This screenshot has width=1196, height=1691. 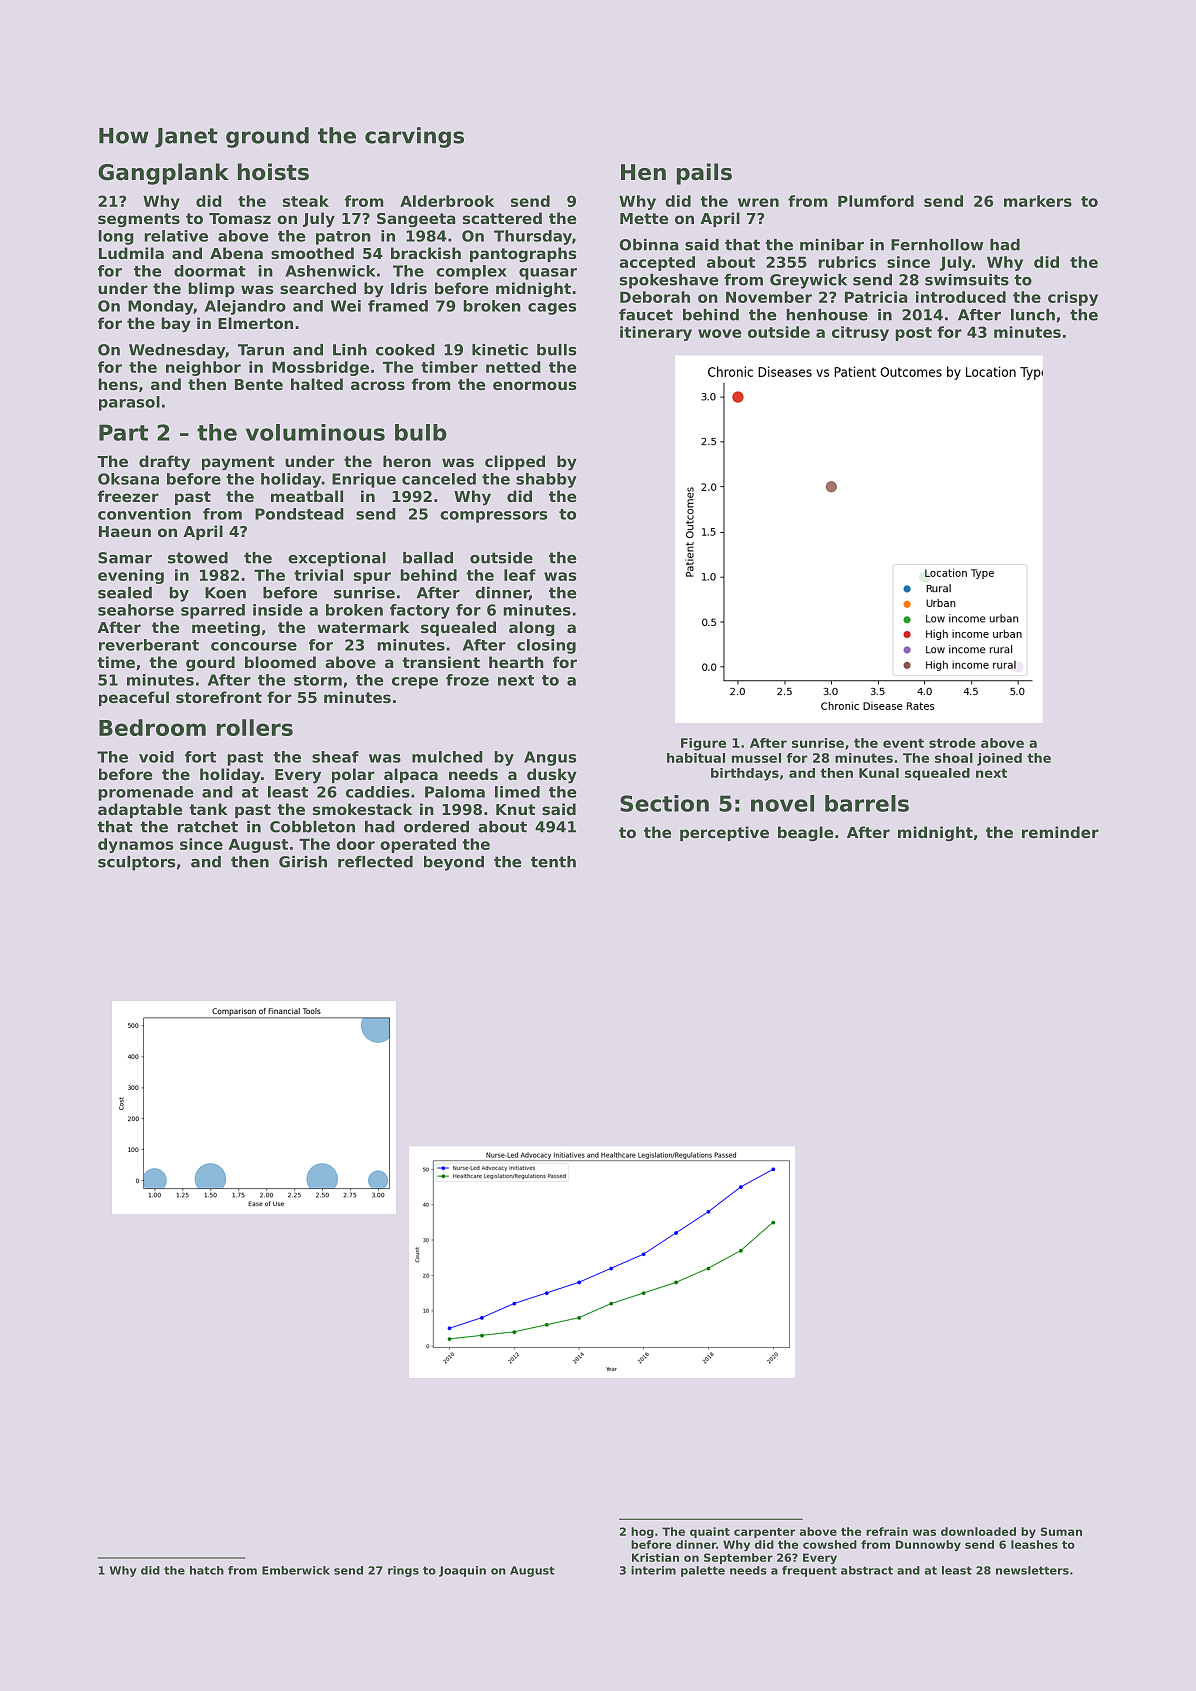 I want to click on reminder, so click(x=1060, y=832).
